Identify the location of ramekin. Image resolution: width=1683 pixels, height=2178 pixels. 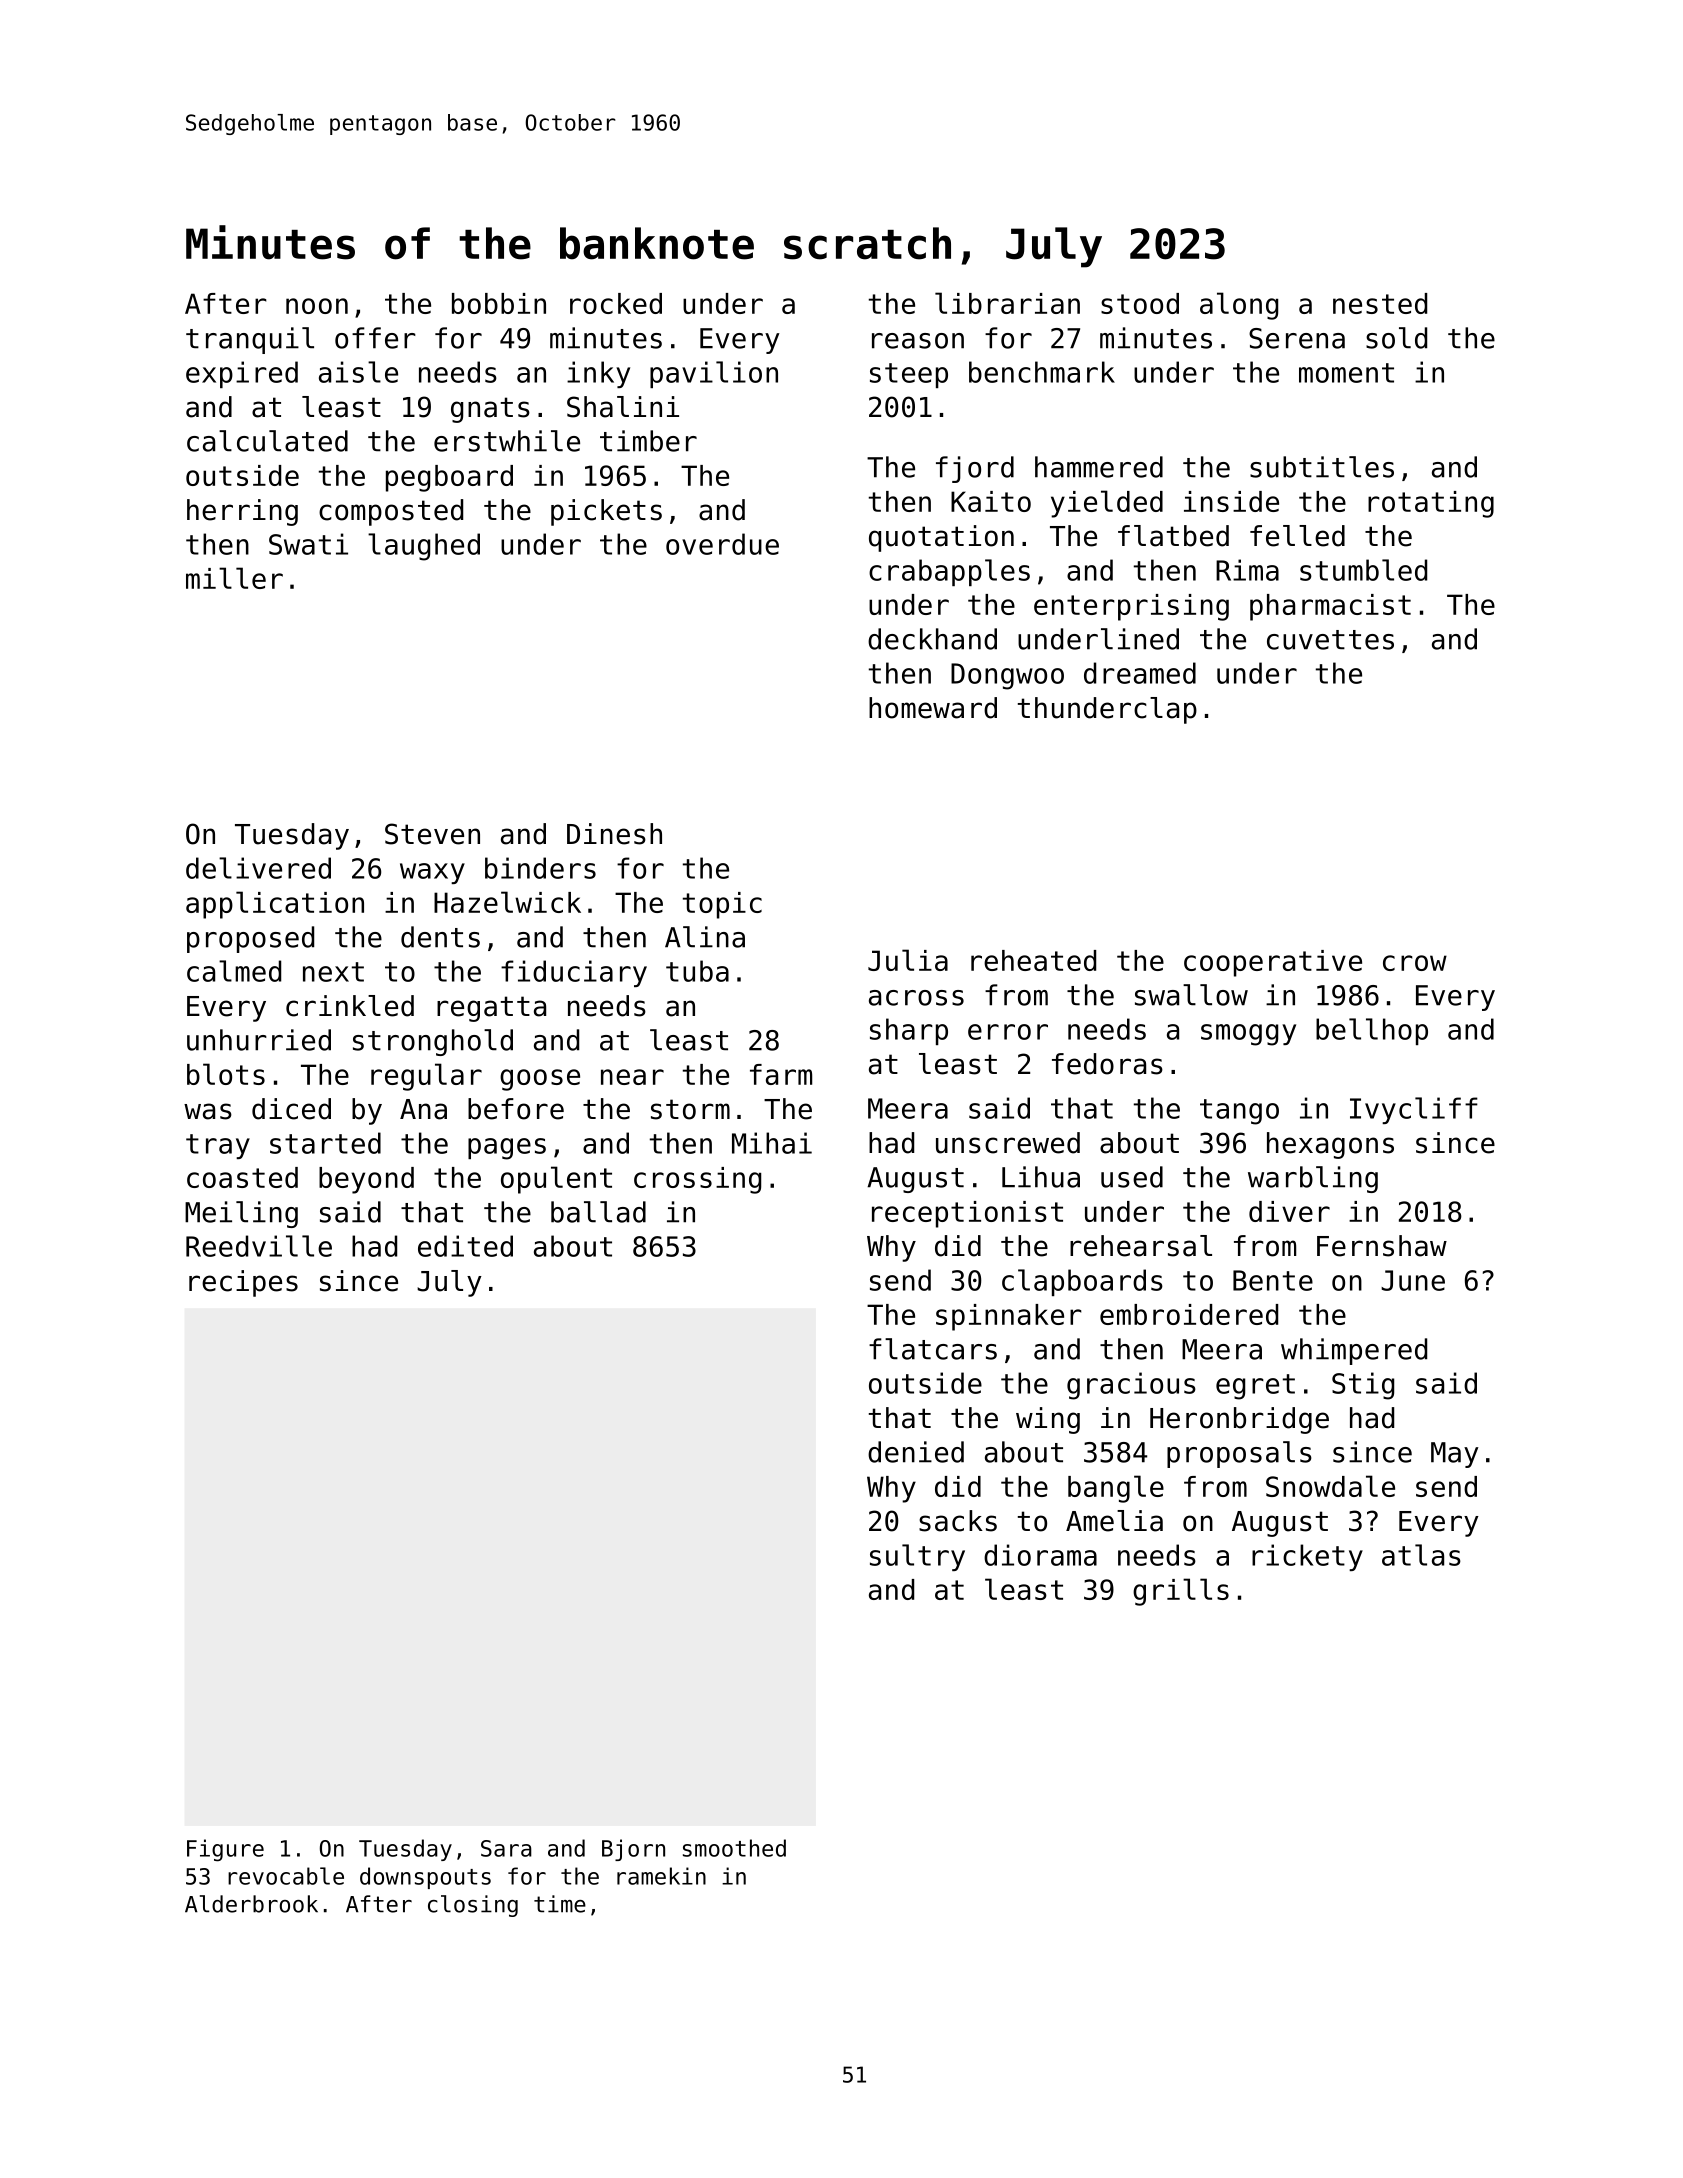
(661, 1876).
